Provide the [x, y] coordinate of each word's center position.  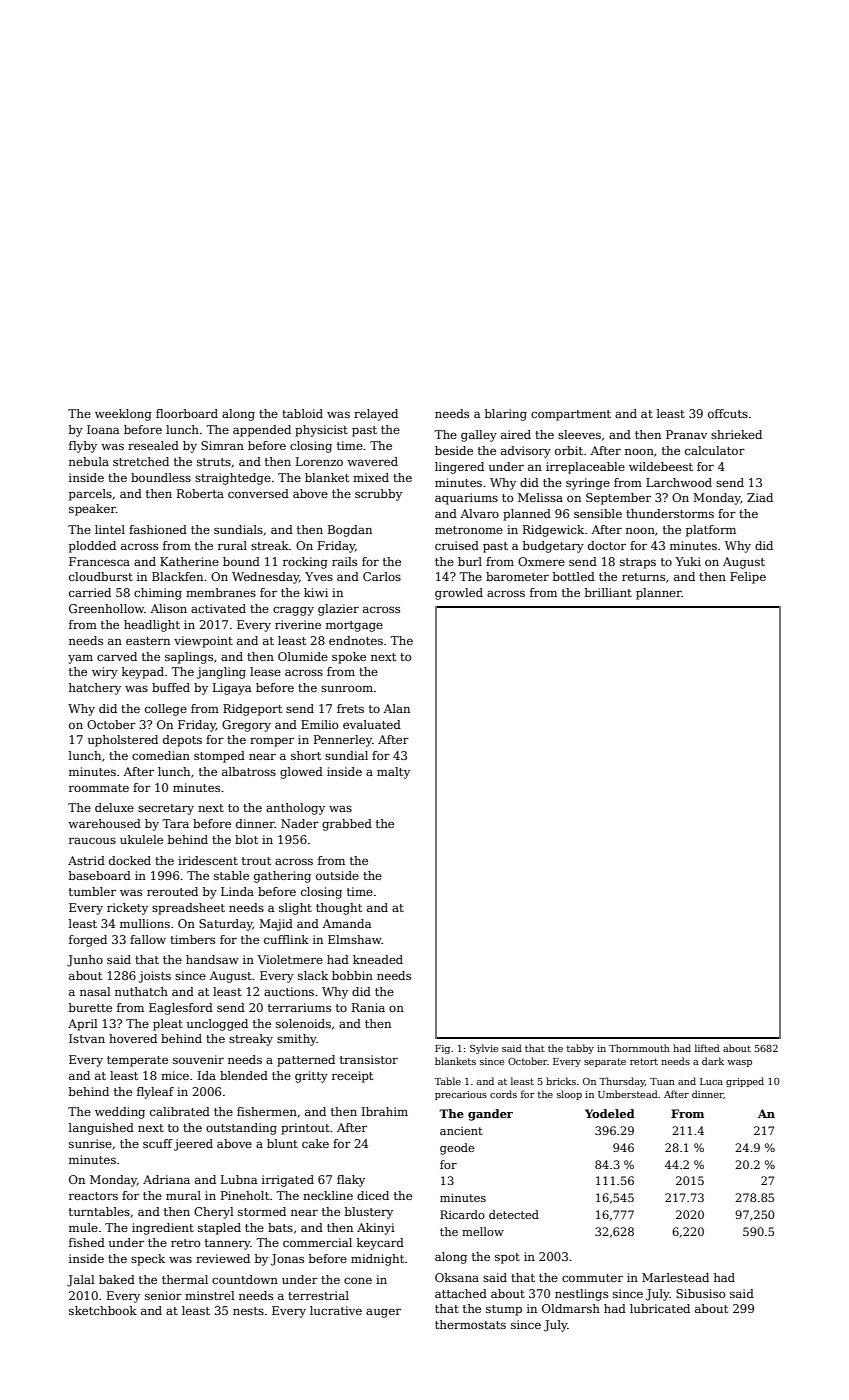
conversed [258, 493]
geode [457, 1149]
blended [244, 1075]
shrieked [736, 434]
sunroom [347, 688]
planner [659, 594]
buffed [171, 687]
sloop [569, 1095]
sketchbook [103, 1310]
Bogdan [350, 531]
